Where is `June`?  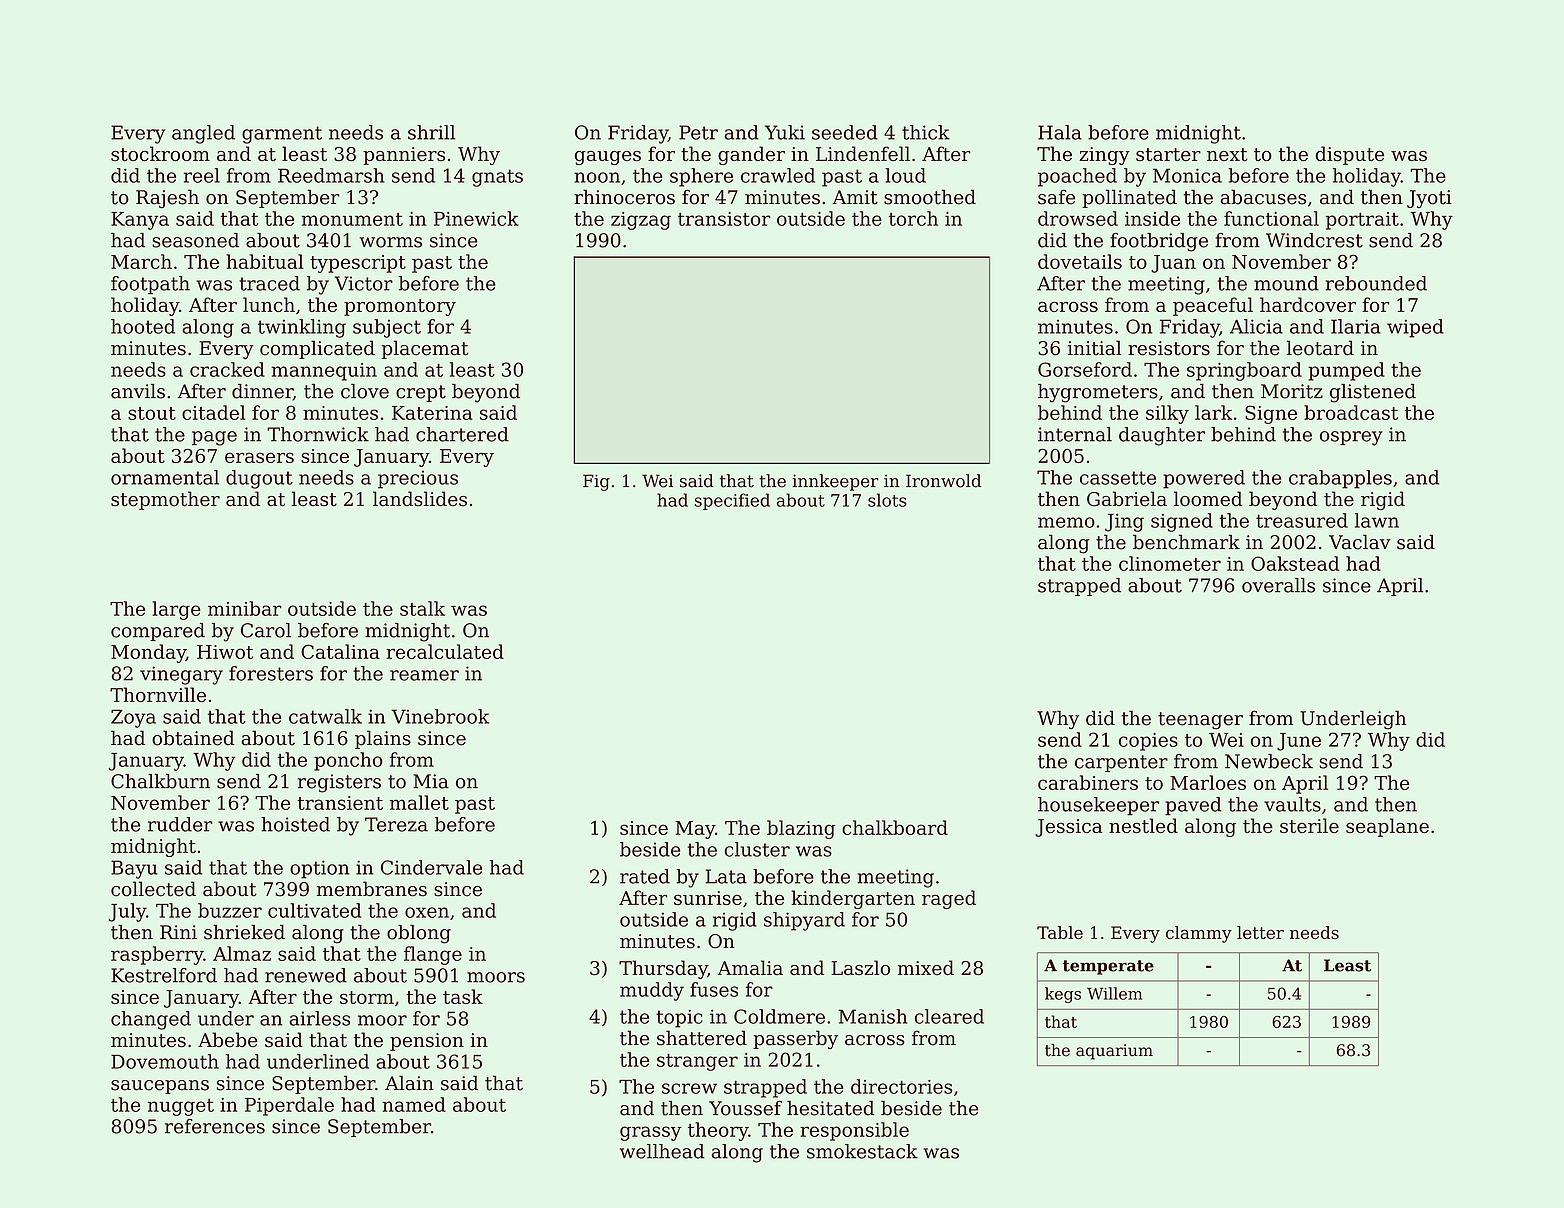
June is located at coordinates (1299, 742).
